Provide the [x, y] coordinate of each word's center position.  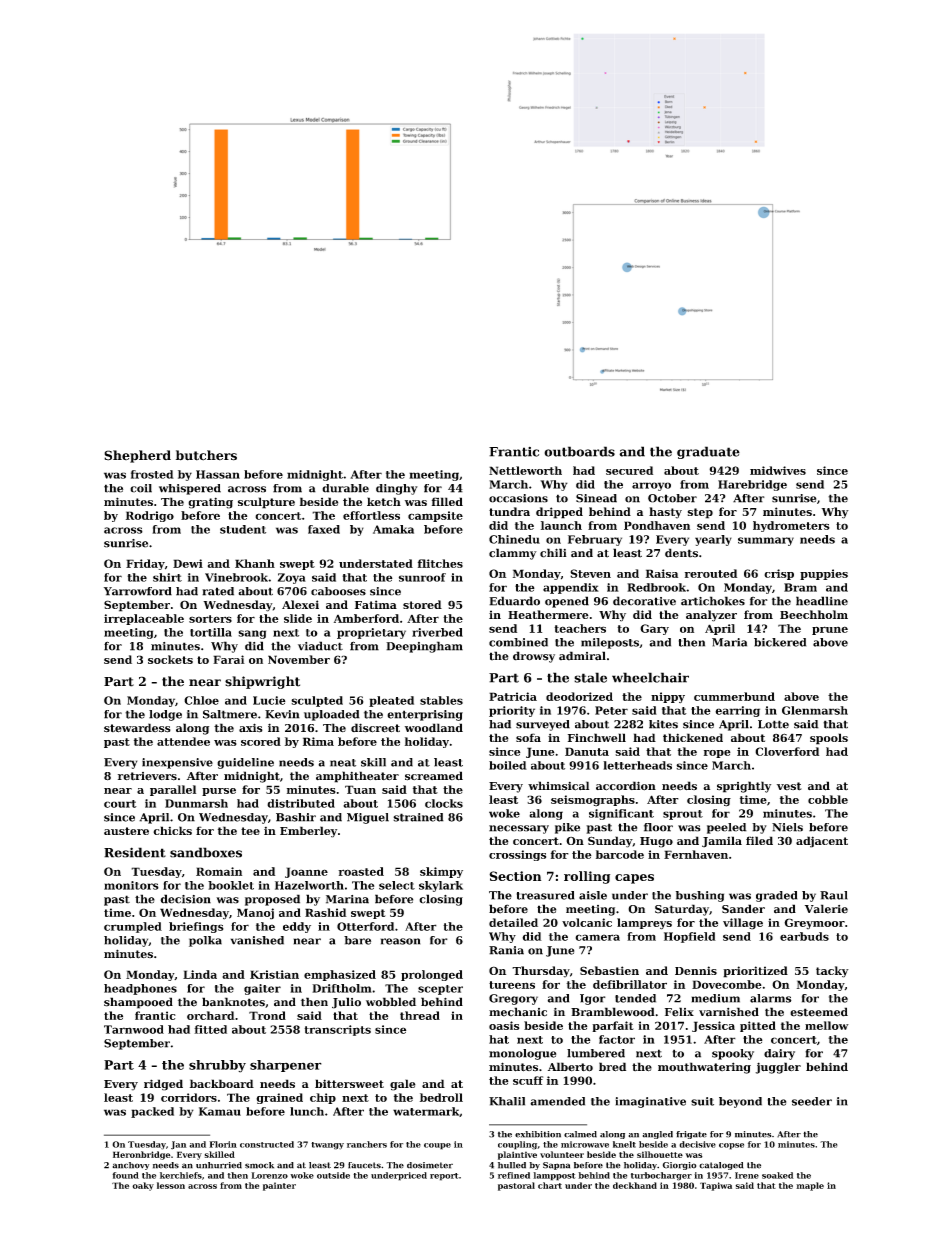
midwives [778, 470]
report [444, 1177]
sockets [170, 659]
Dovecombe [727, 984]
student [243, 529]
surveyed [543, 725]
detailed [513, 922]
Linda [200, 974]
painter [279, 1186]
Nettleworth [525, 470]
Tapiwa [716, 1186]
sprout [683, 815]
